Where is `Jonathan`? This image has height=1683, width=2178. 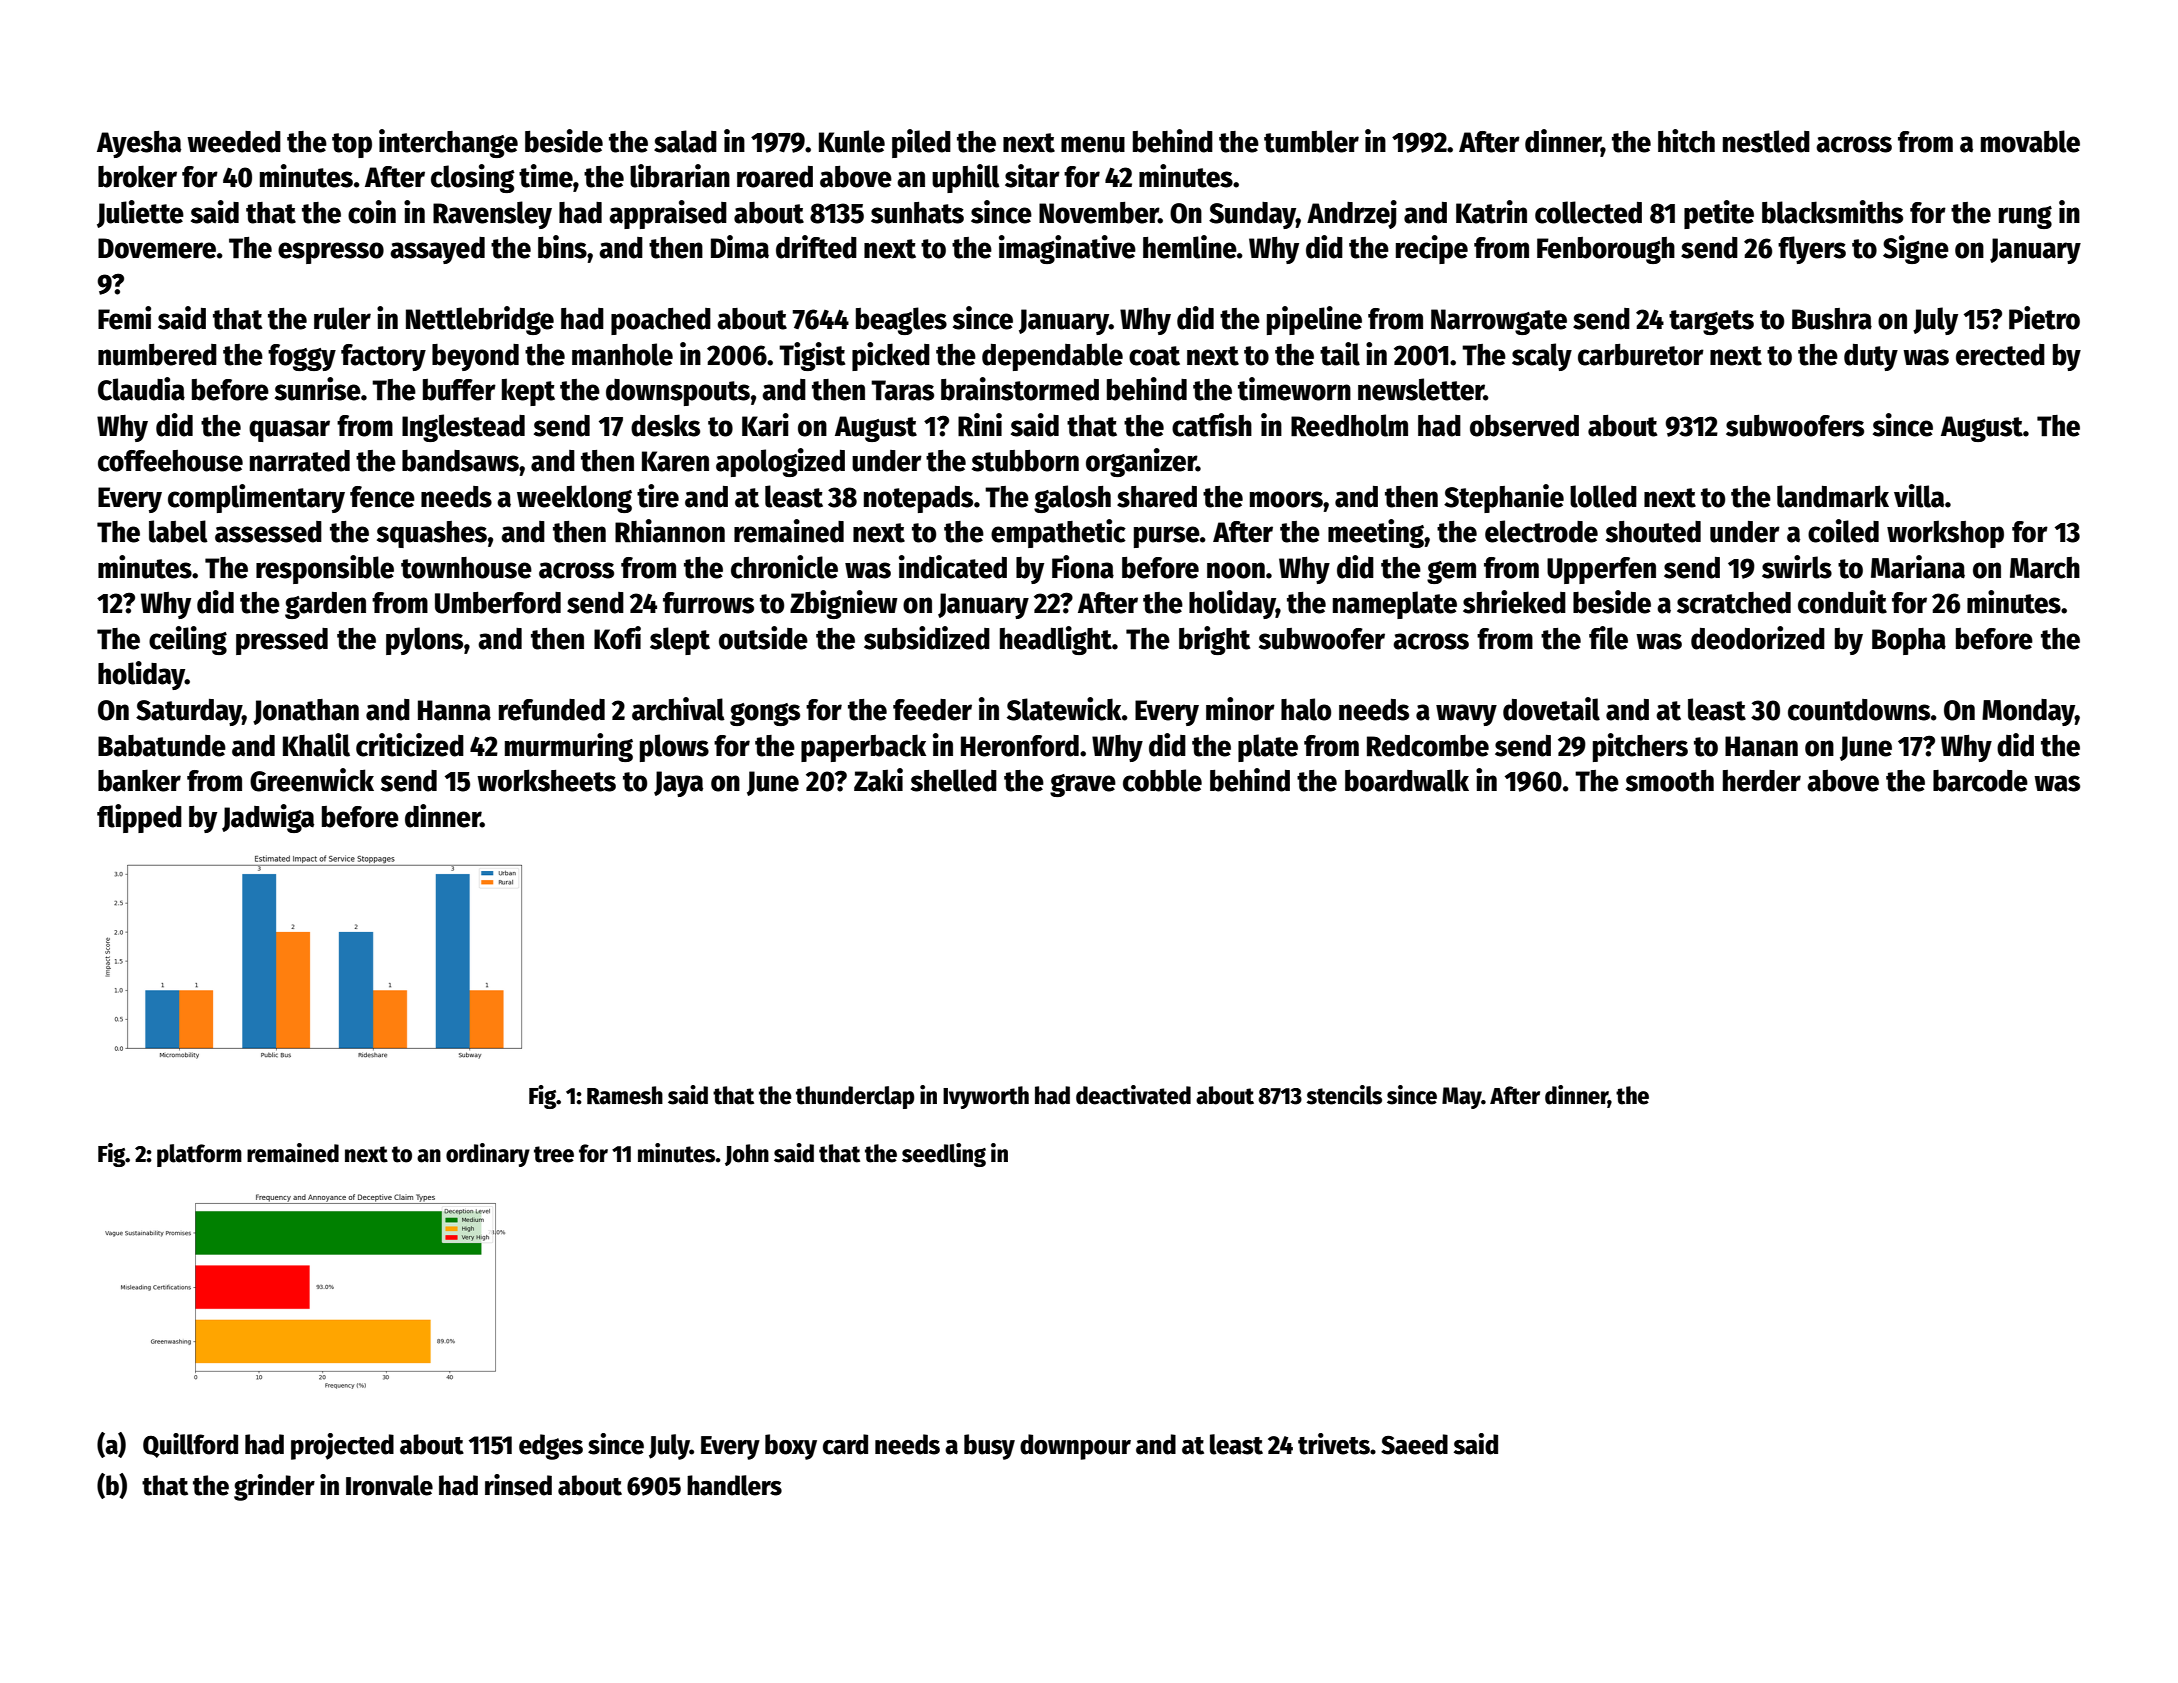 Jonathan is located at coordinates (306, 712).
